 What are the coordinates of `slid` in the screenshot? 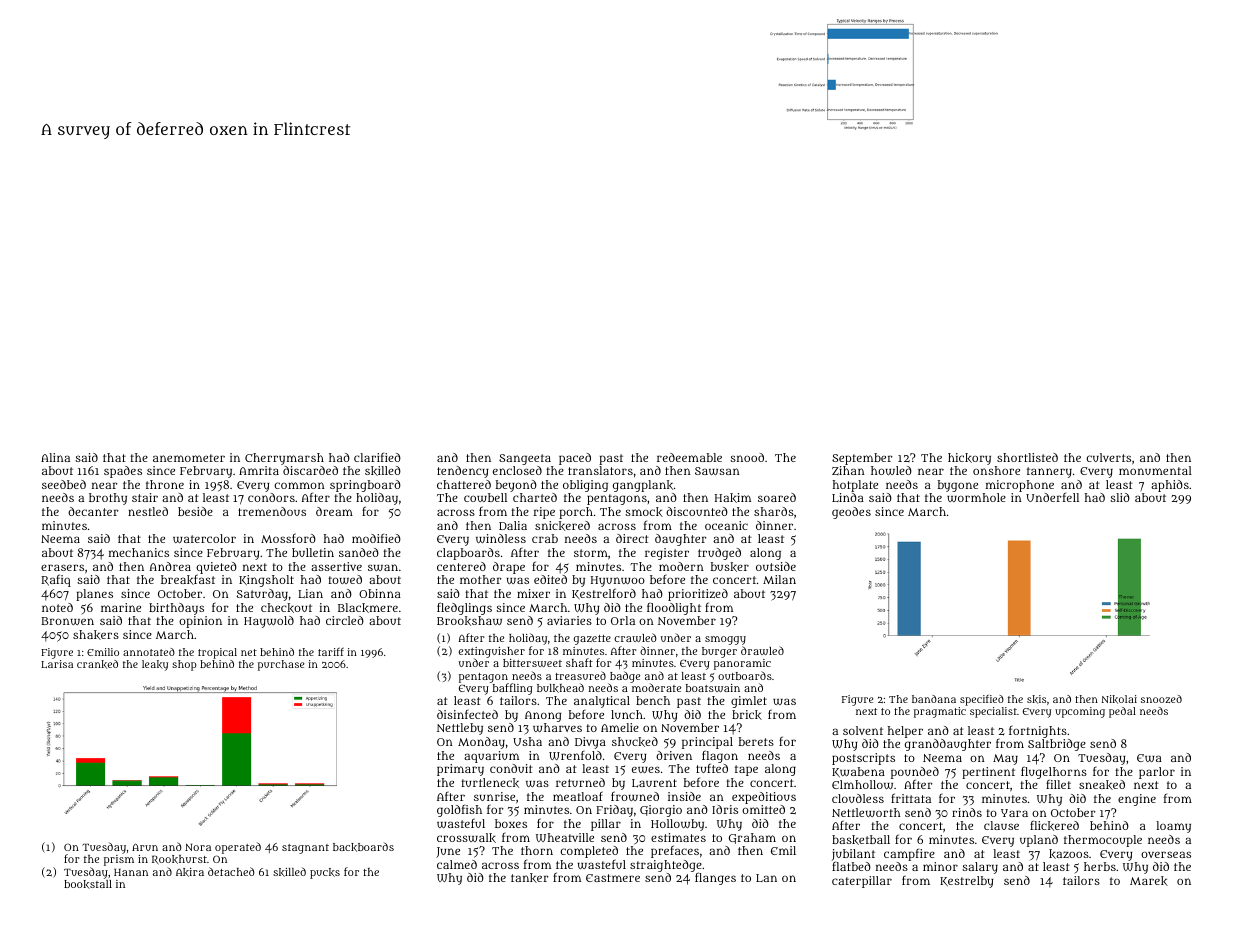 It's located at (1120, 497).
